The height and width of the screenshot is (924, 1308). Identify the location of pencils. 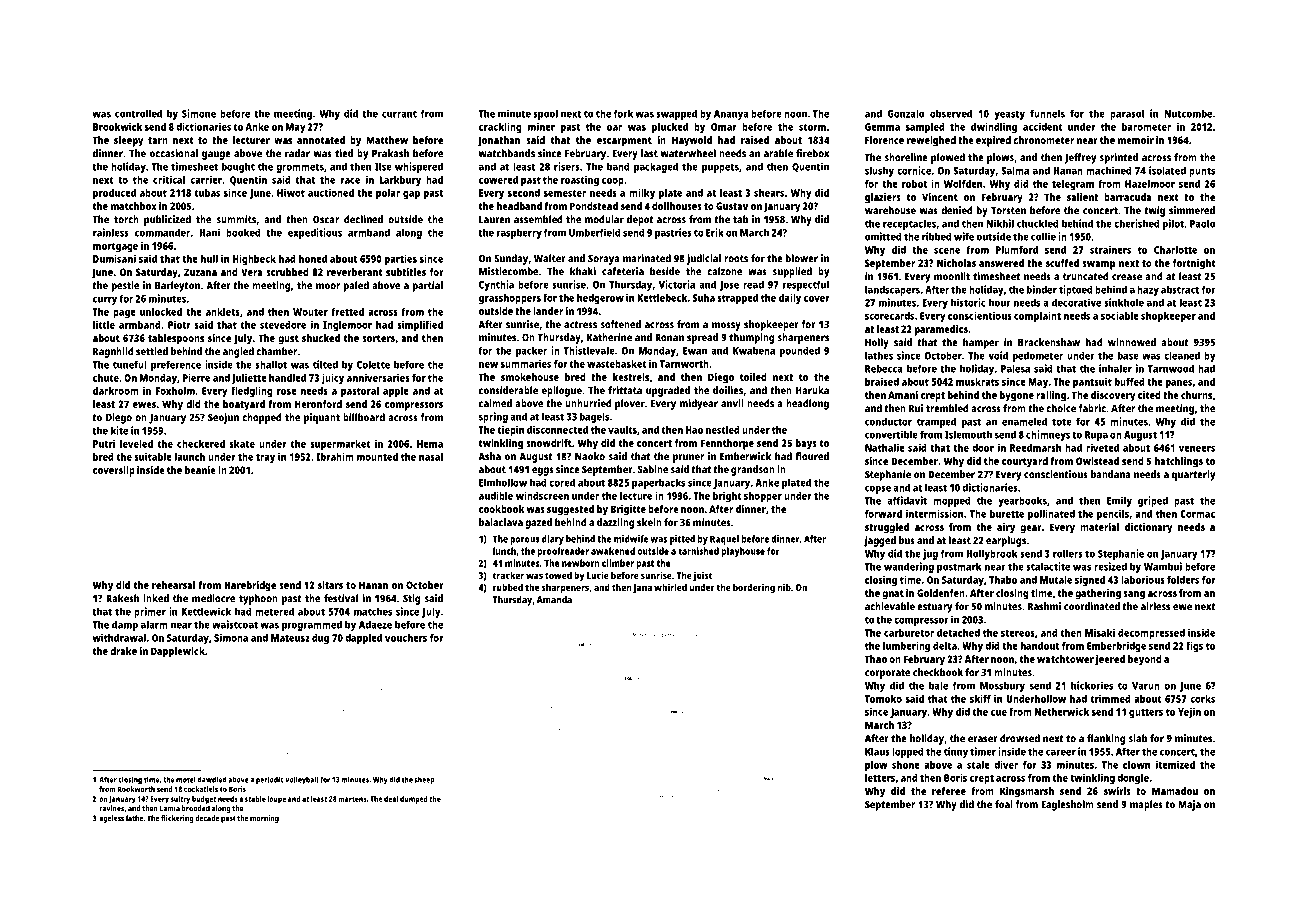
(1113, 514).
